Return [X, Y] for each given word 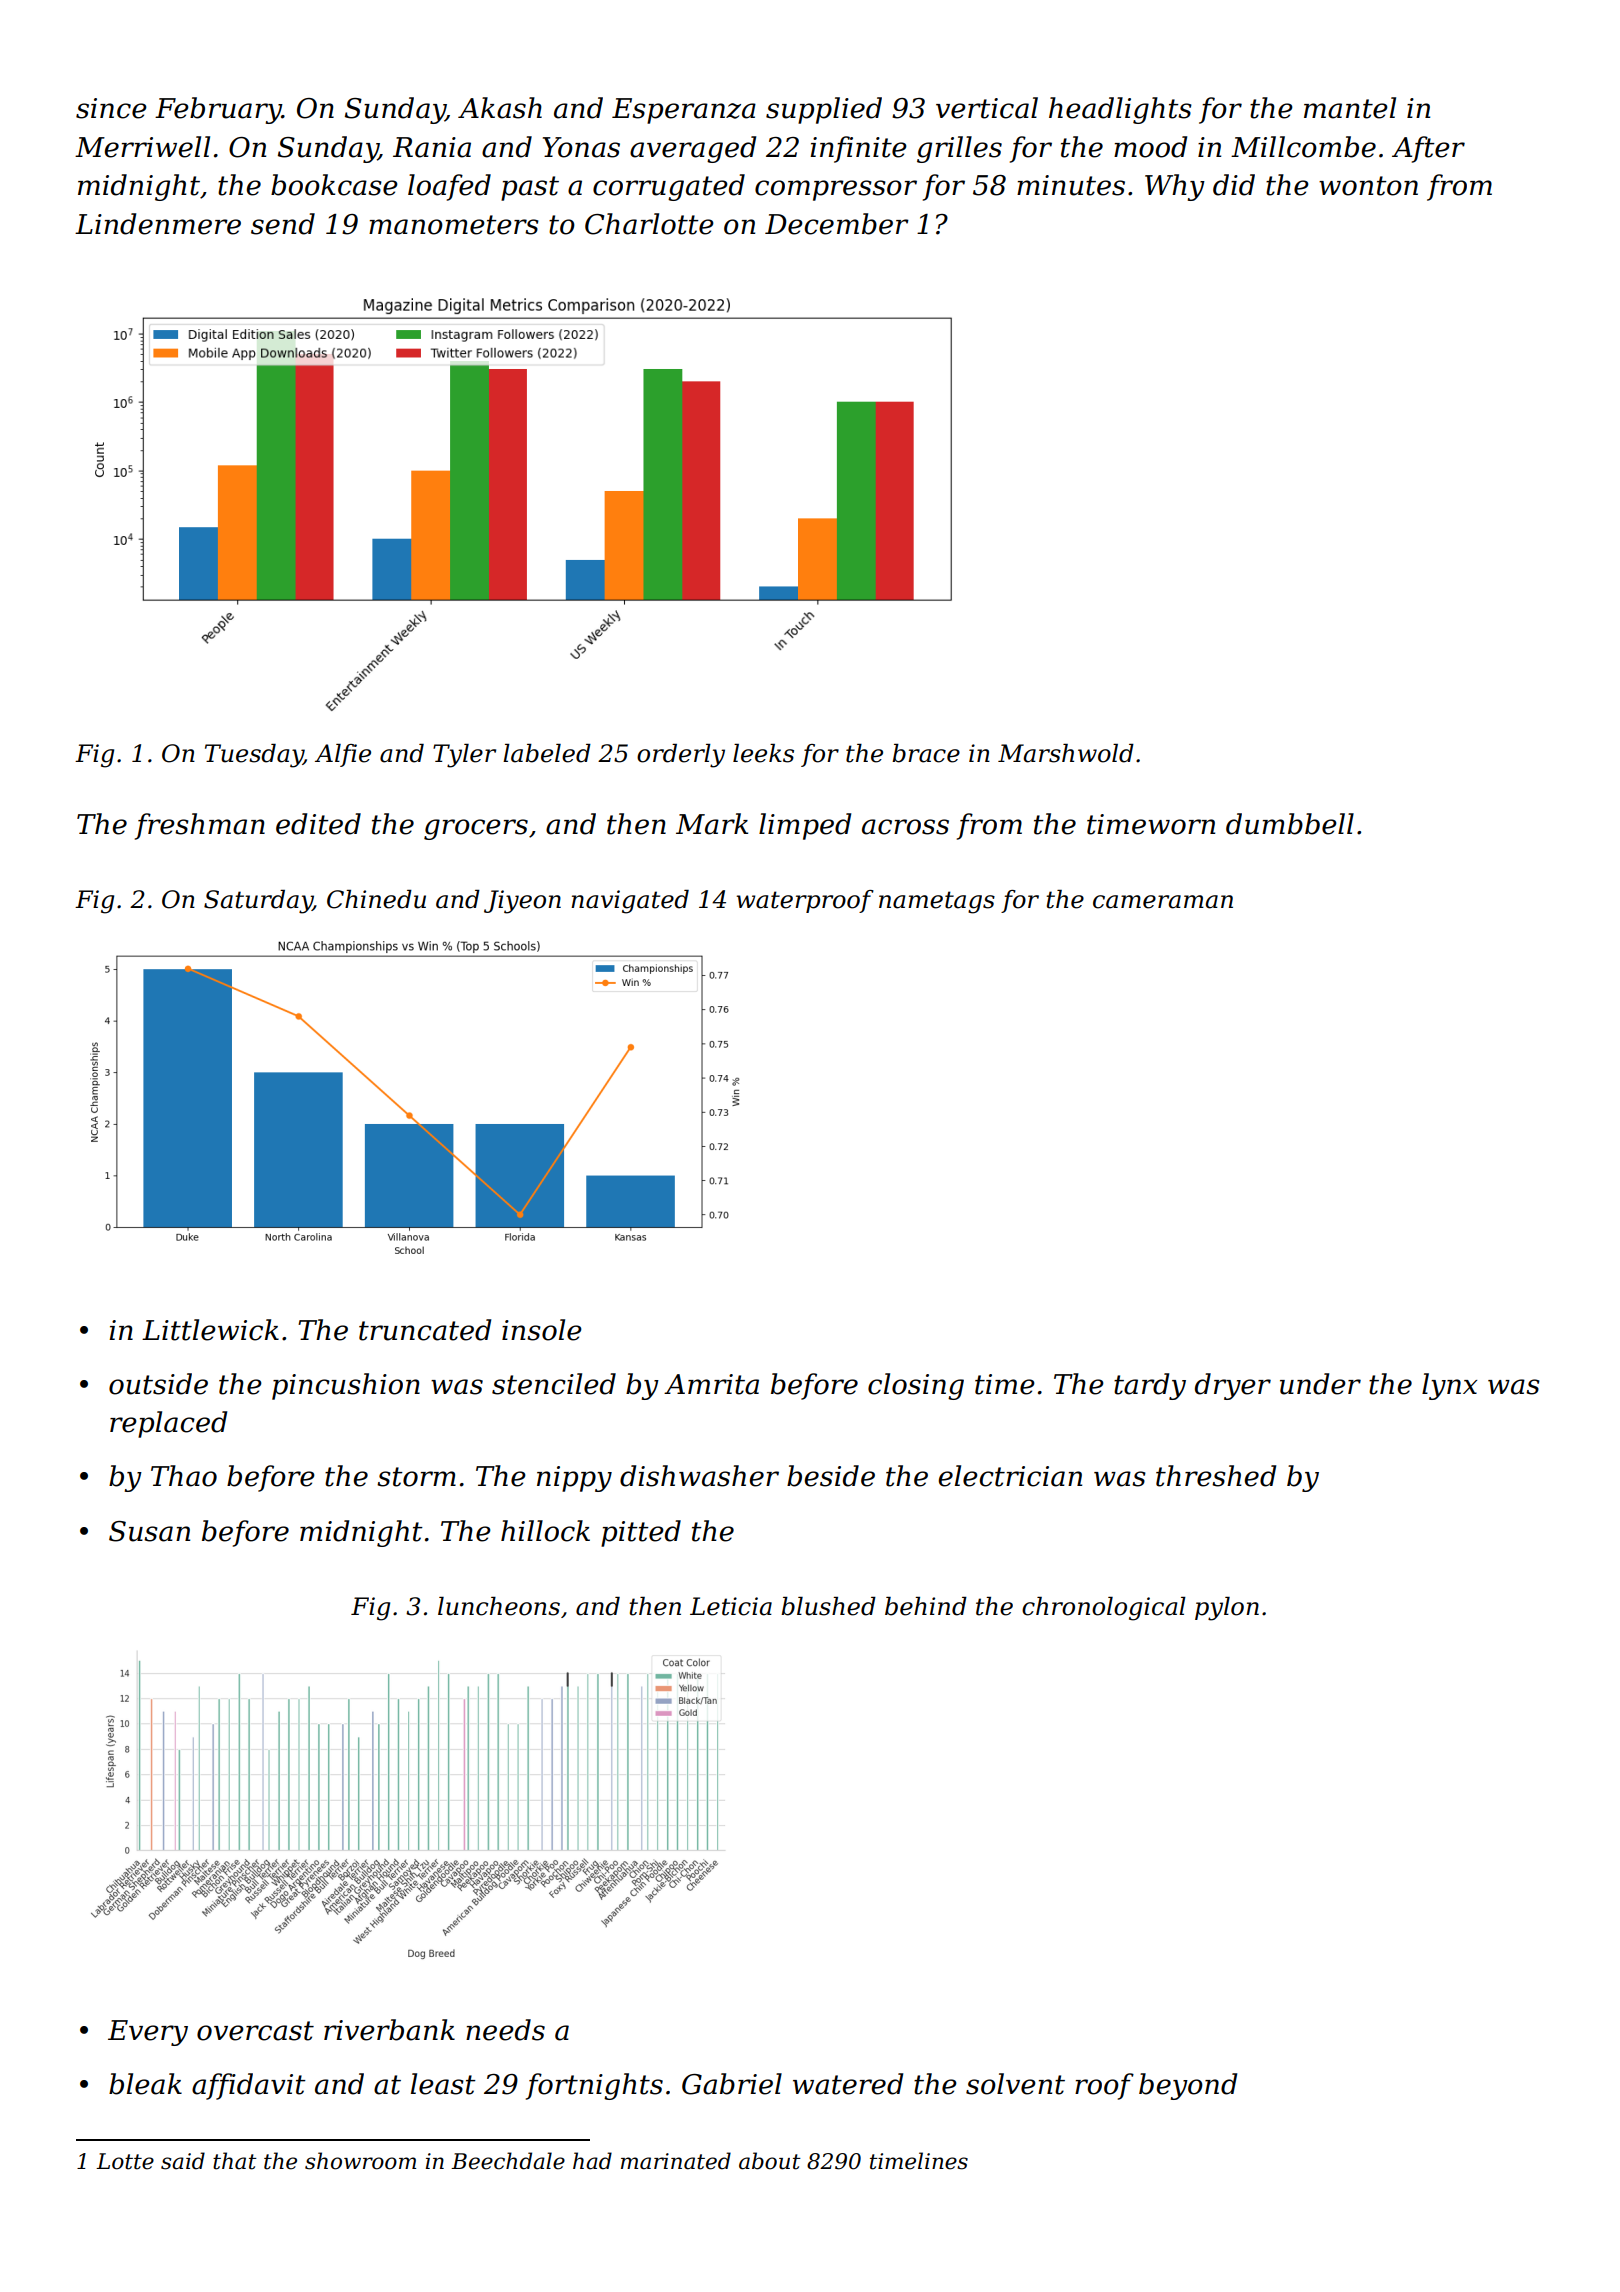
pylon [1227, 1609]
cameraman [1163, 902]
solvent [1015, 2084]
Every [148, 2033]
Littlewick [210, 1330]
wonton [1368, 186]
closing [916, 1386]
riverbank [389, 2030]
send [283, 224]
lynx [1449, 1386]
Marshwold [1066, 753]
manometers [454, 225]
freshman [200, 826]
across [905, 827]
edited [318, 824]
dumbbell [1290, 824]
